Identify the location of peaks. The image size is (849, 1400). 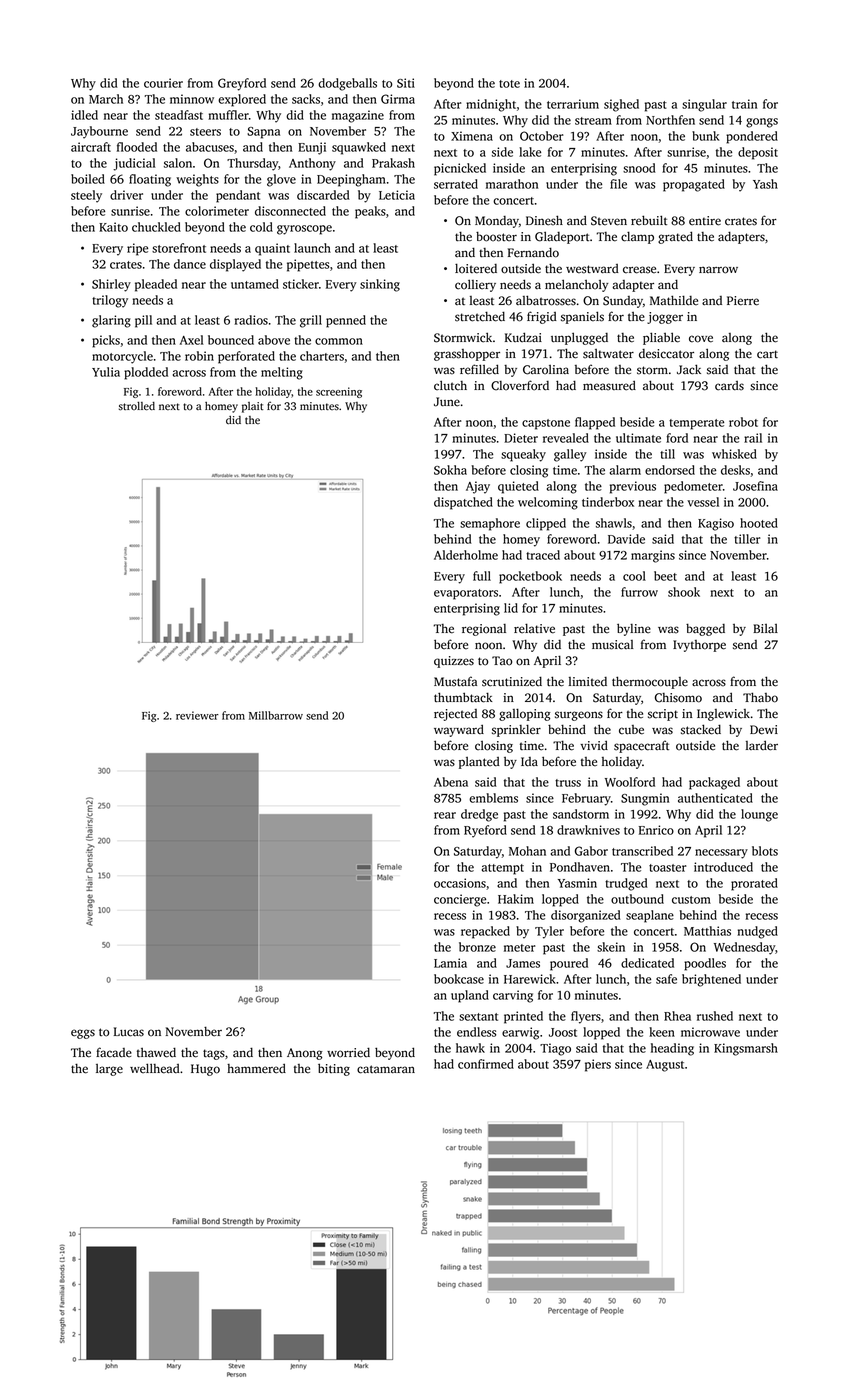
(370, 212).
